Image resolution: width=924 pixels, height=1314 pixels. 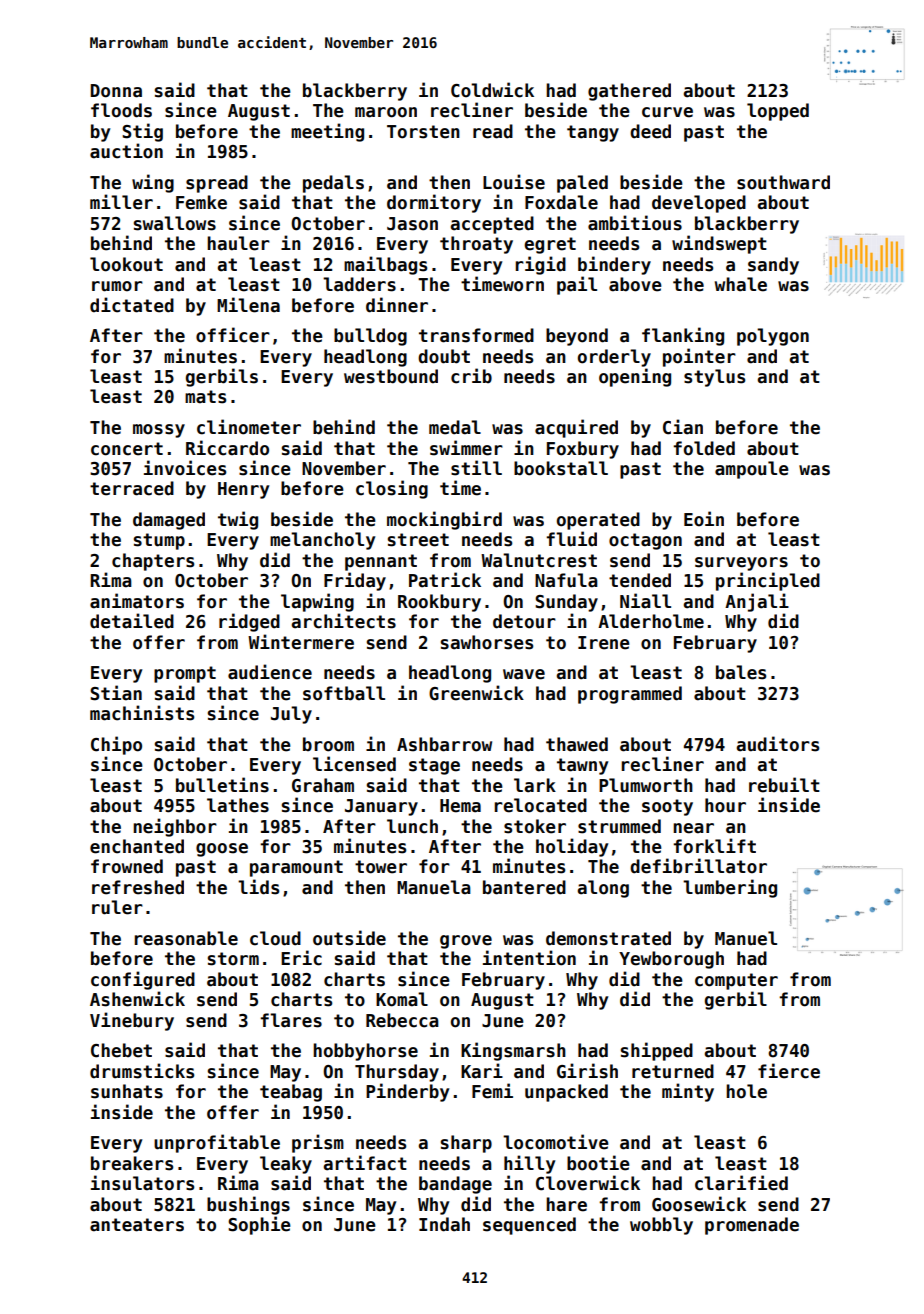 I want to click on ridged, so click(x=249, y=622).
